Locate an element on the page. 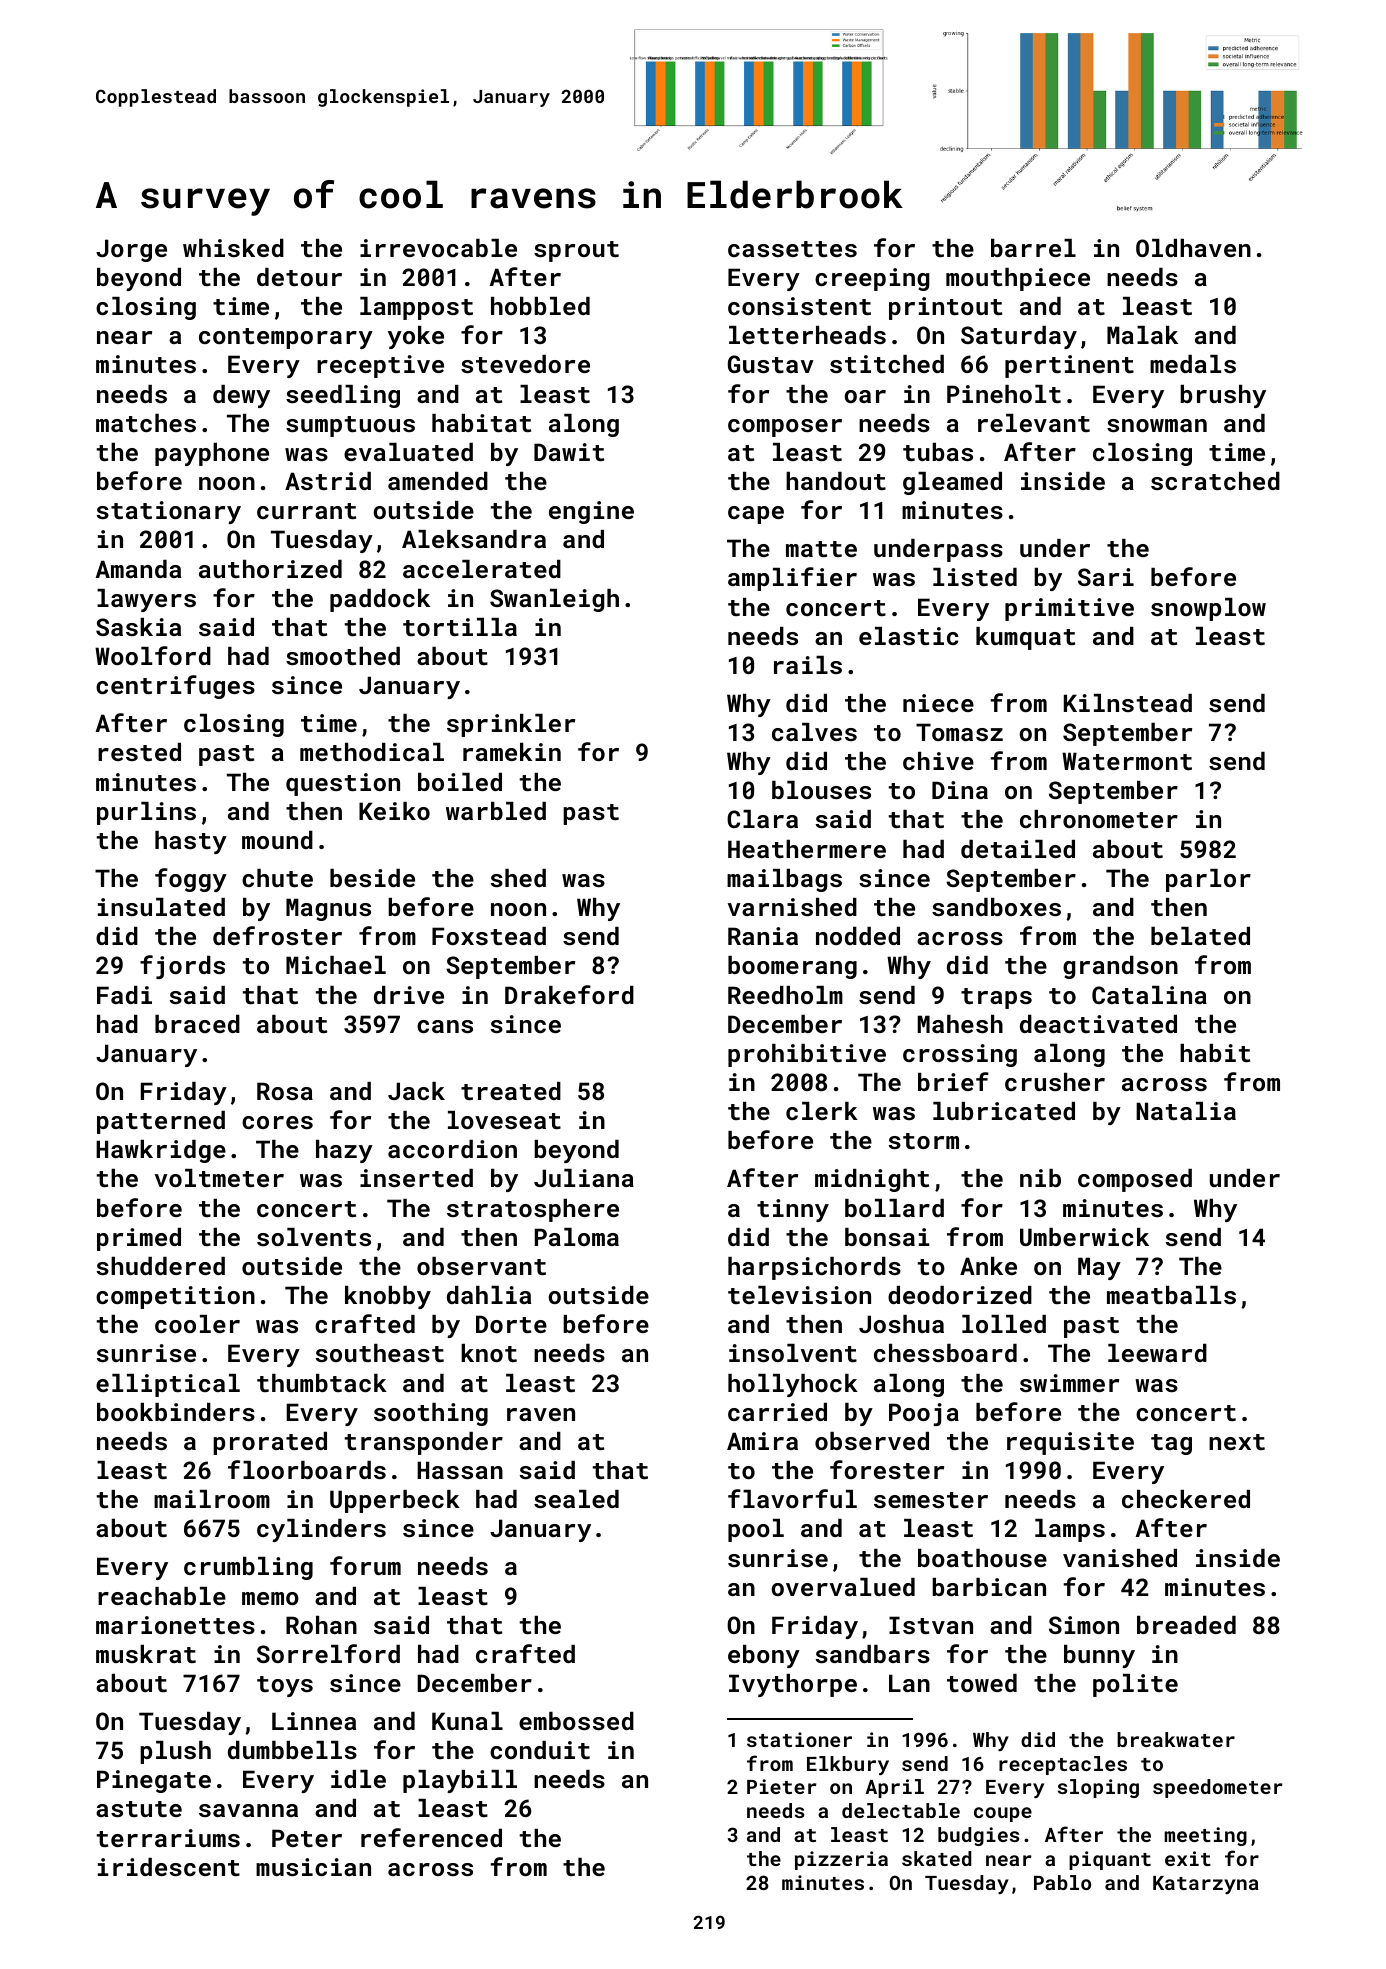 This page has height=1969, width=1386. seedling is located at coordinates (343, 396).
